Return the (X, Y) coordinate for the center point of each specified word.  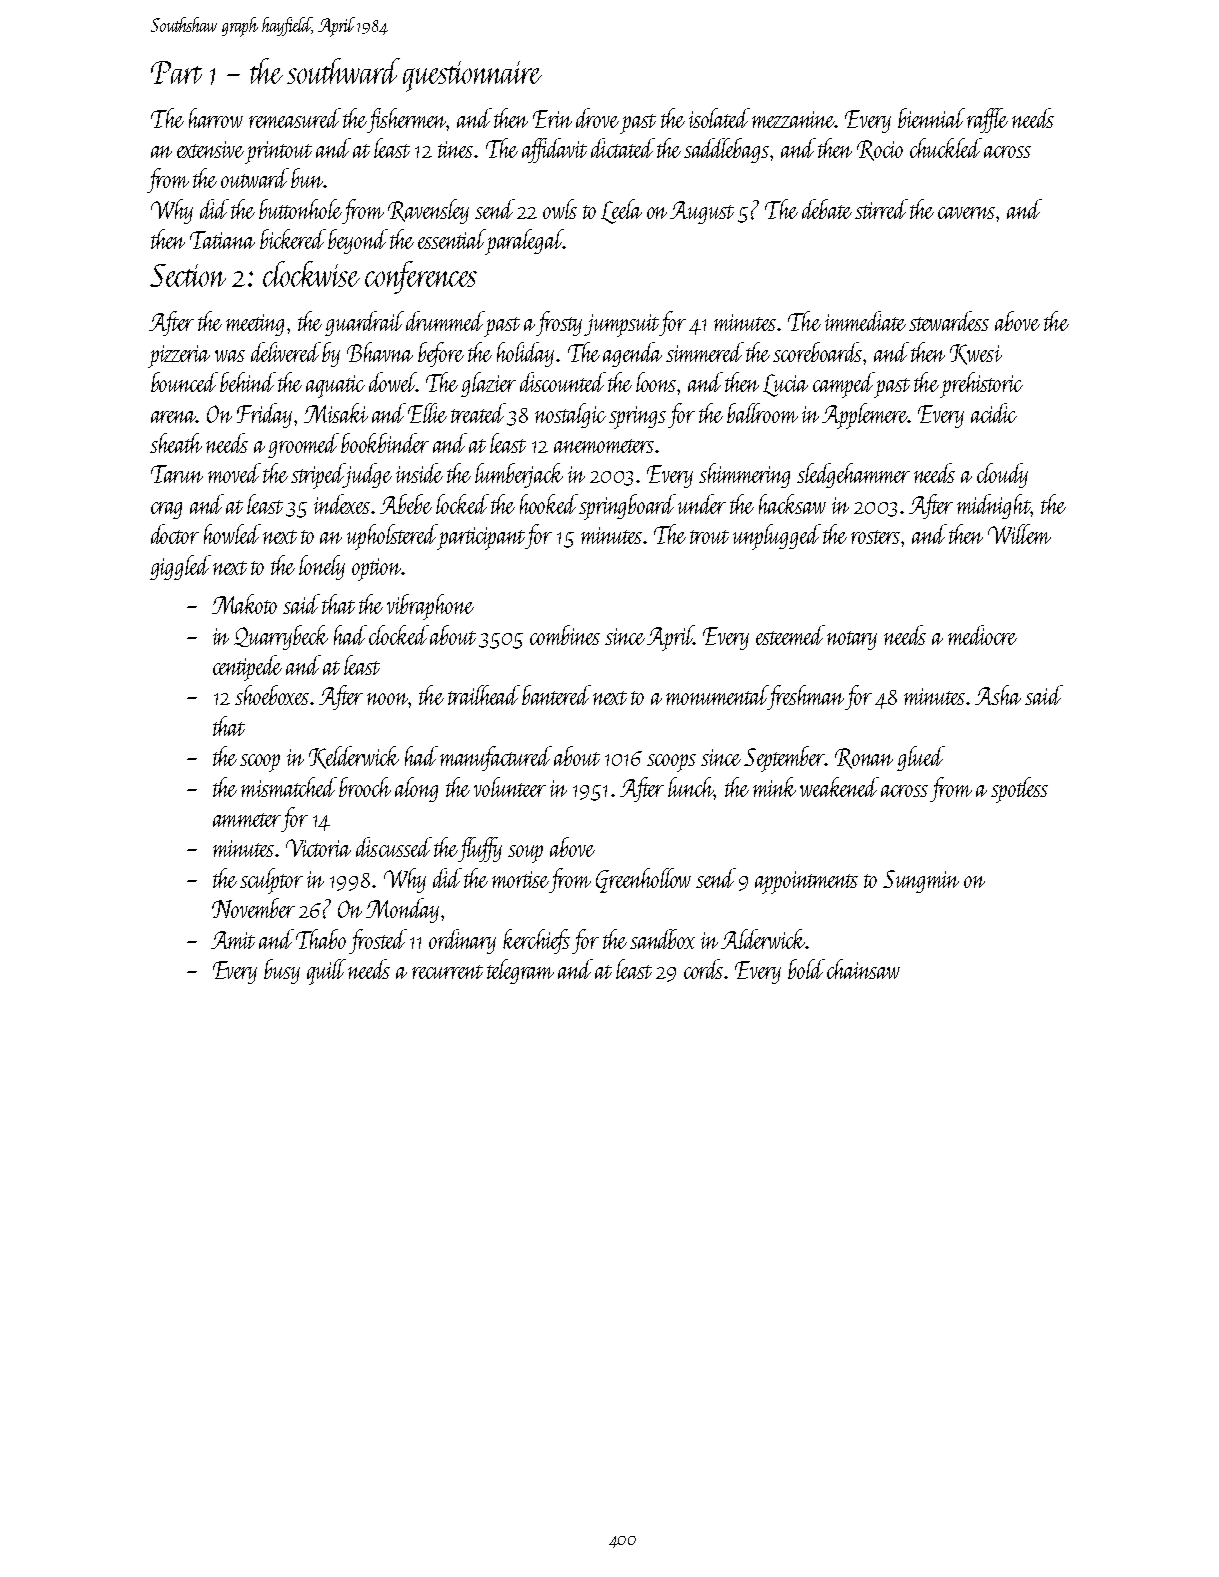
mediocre (982, 635)
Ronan (864, 758)
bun (307, 178)
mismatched (289, 787)
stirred (881, 209)
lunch (691, 787)
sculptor (271, 881)
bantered (556, 695)
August (702, 212)
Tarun (177, 474)
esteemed (790, 635)
